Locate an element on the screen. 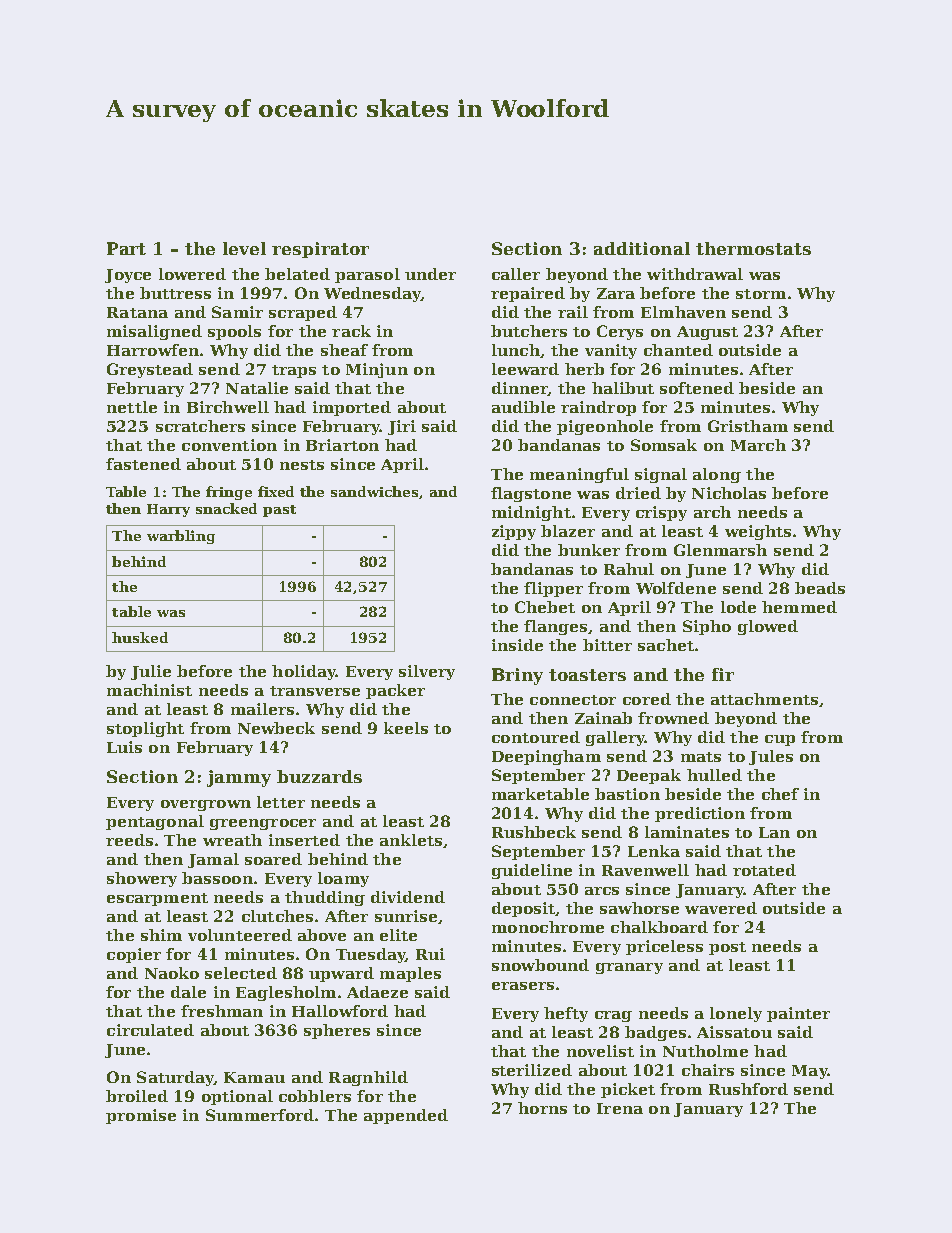 This screenshot has width=952, height=1233. Zara is located at coordinates (616, 293).
